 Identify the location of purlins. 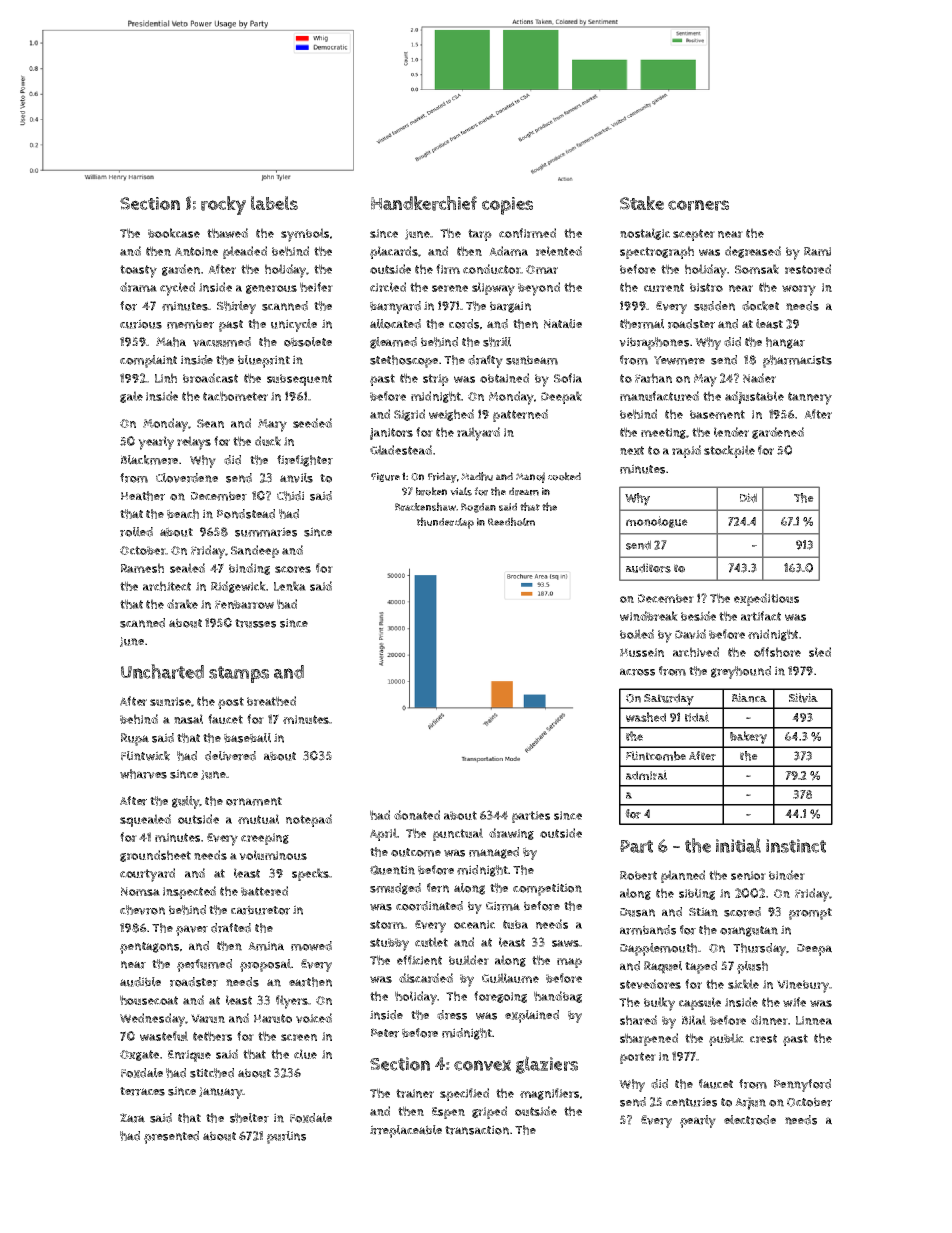
(286, 1137).
